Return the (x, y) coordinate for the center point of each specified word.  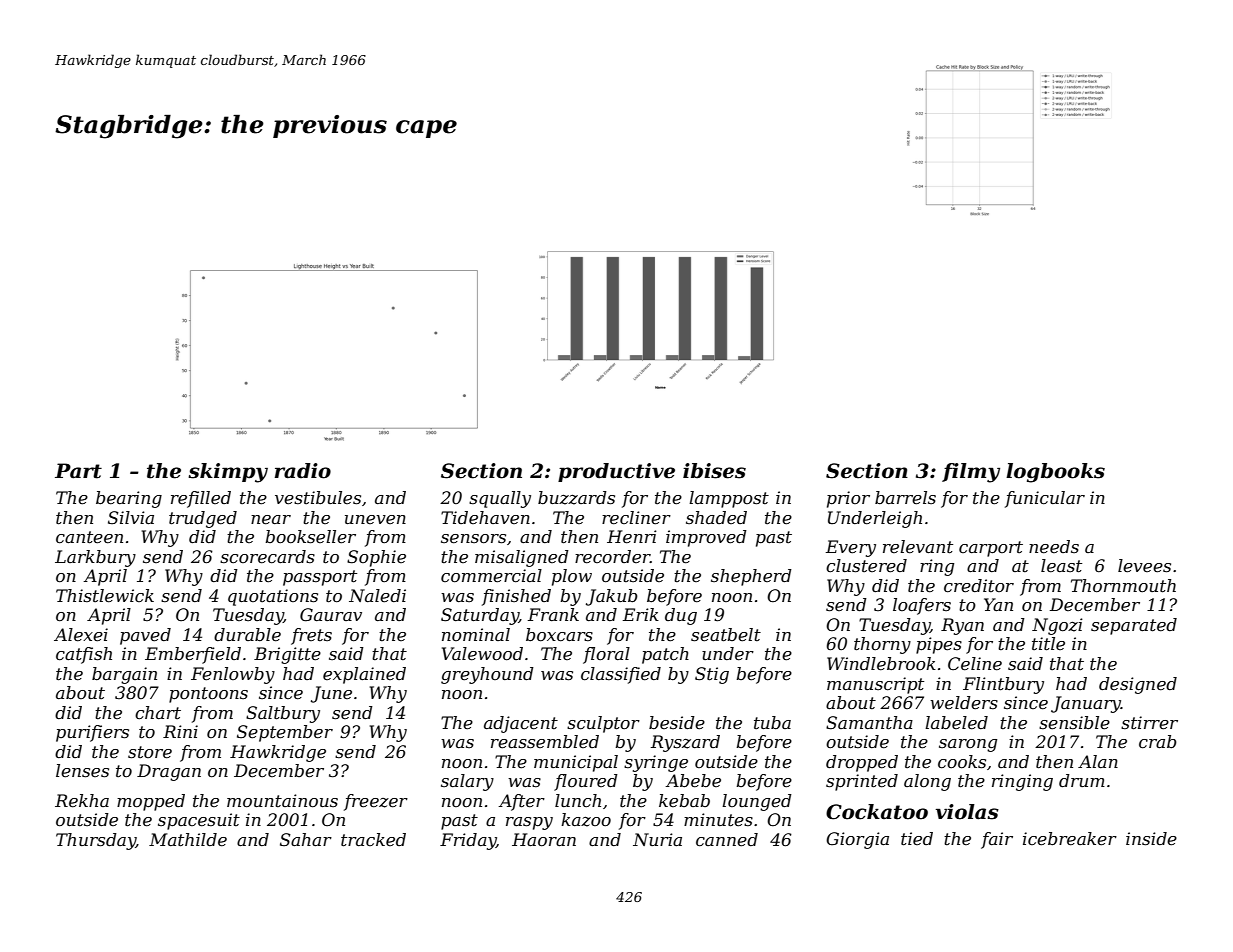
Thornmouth (1123, 586)
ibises (714, 471)
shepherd (751, 577)
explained (364, 675)
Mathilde (188, 840)
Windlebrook (881, 664)
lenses (82, 771)
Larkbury (95, 558)
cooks (962, 762)
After (521, 802)
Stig (712, 675)
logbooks (1055, 473)
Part (78, 471)
